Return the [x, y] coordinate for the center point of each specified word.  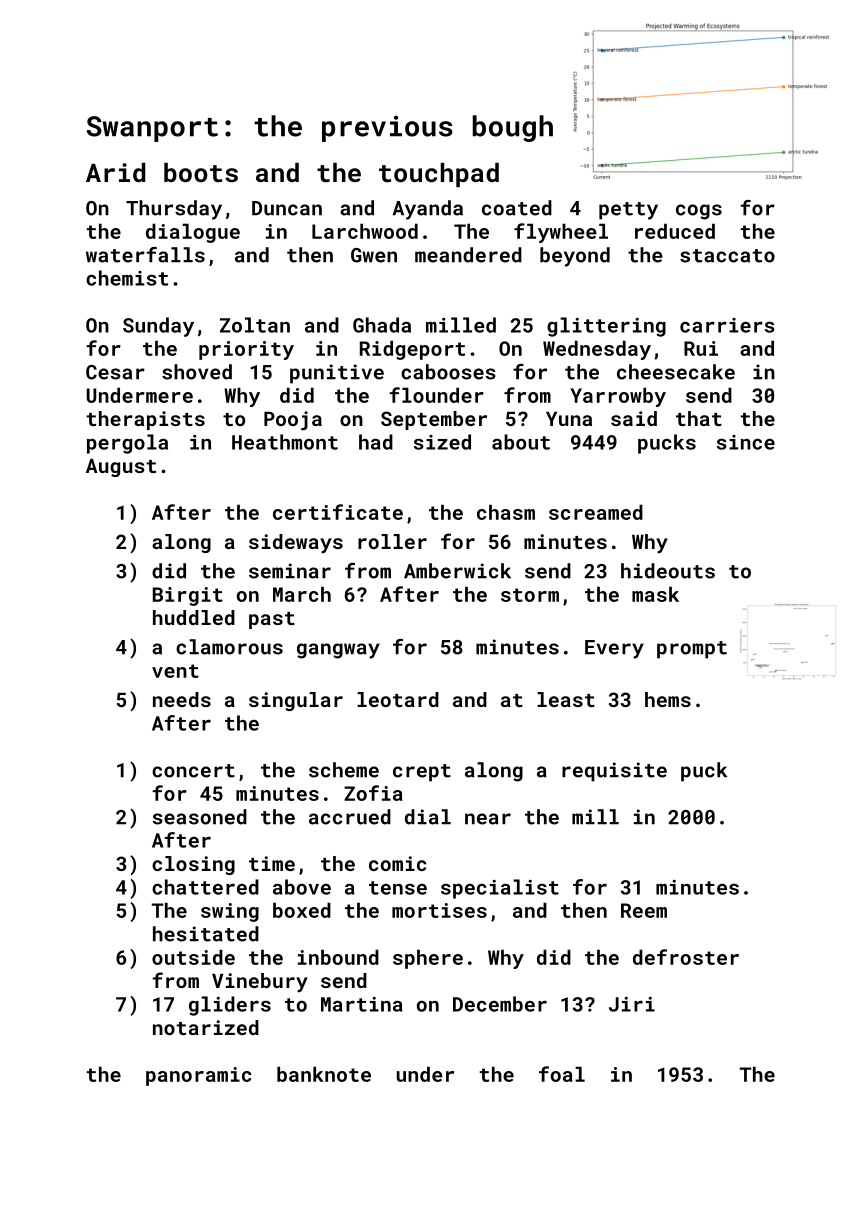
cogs [699, 212]
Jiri [632, 1004]
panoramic [199, 1076]
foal [562, 1074]
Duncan [287, 208]
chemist [127, 278]
